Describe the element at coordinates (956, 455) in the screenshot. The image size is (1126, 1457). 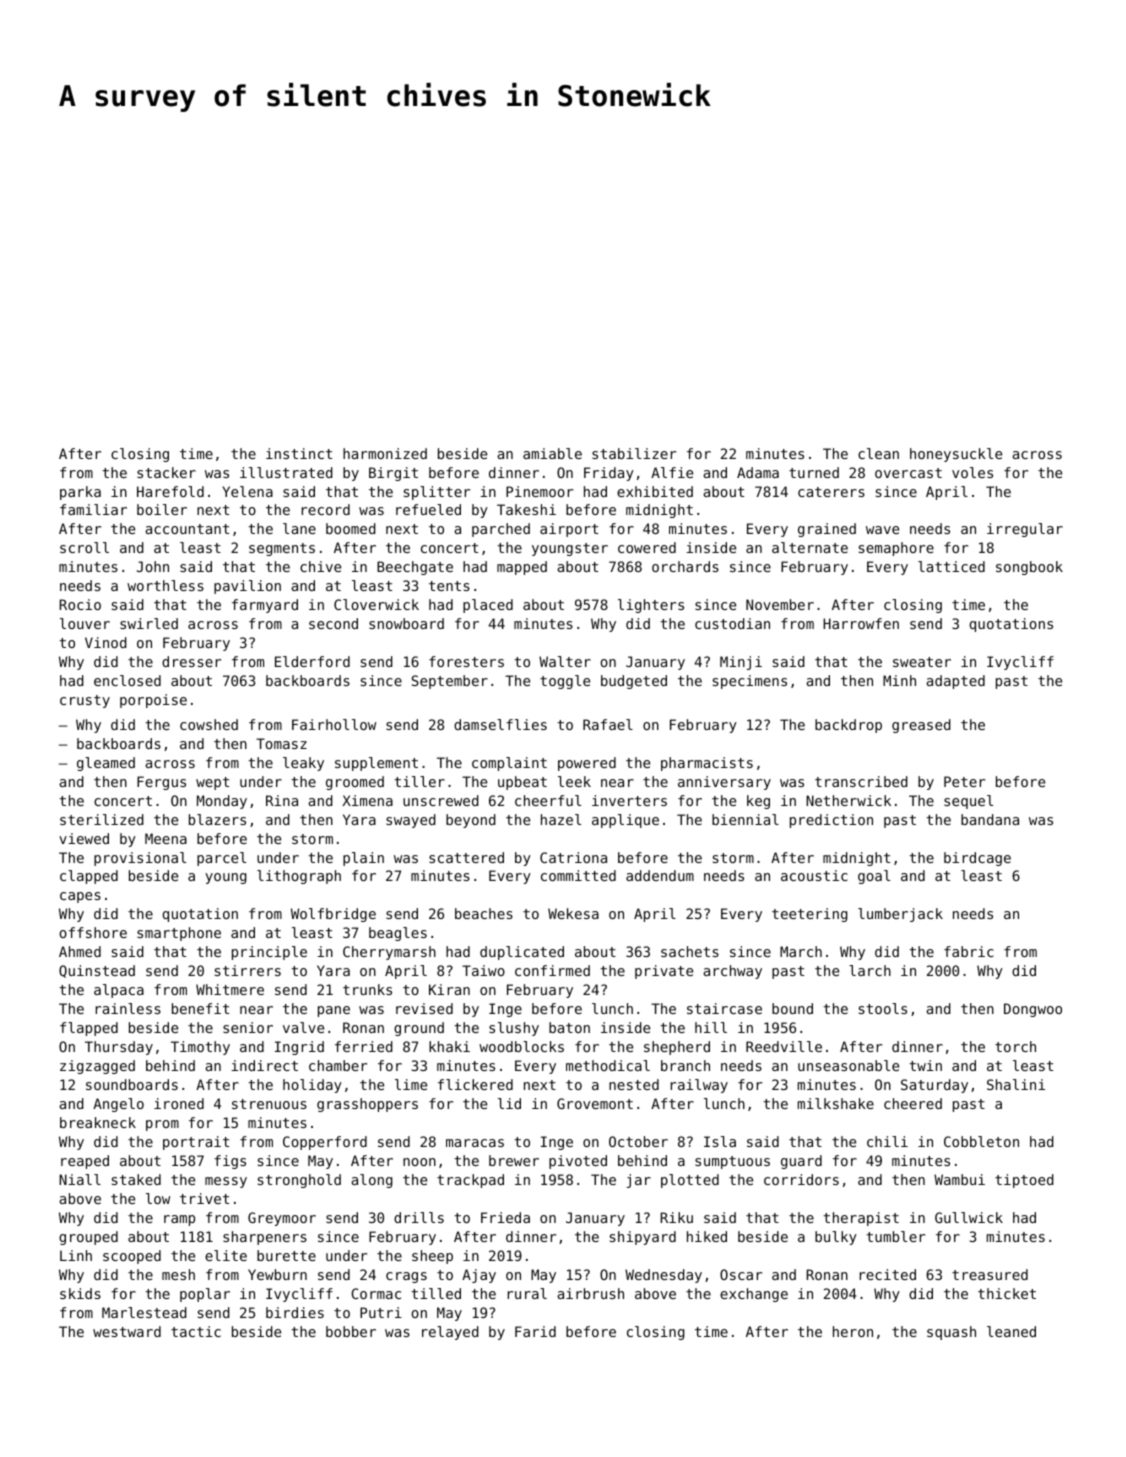
I see `honeysuckle` at that location.
